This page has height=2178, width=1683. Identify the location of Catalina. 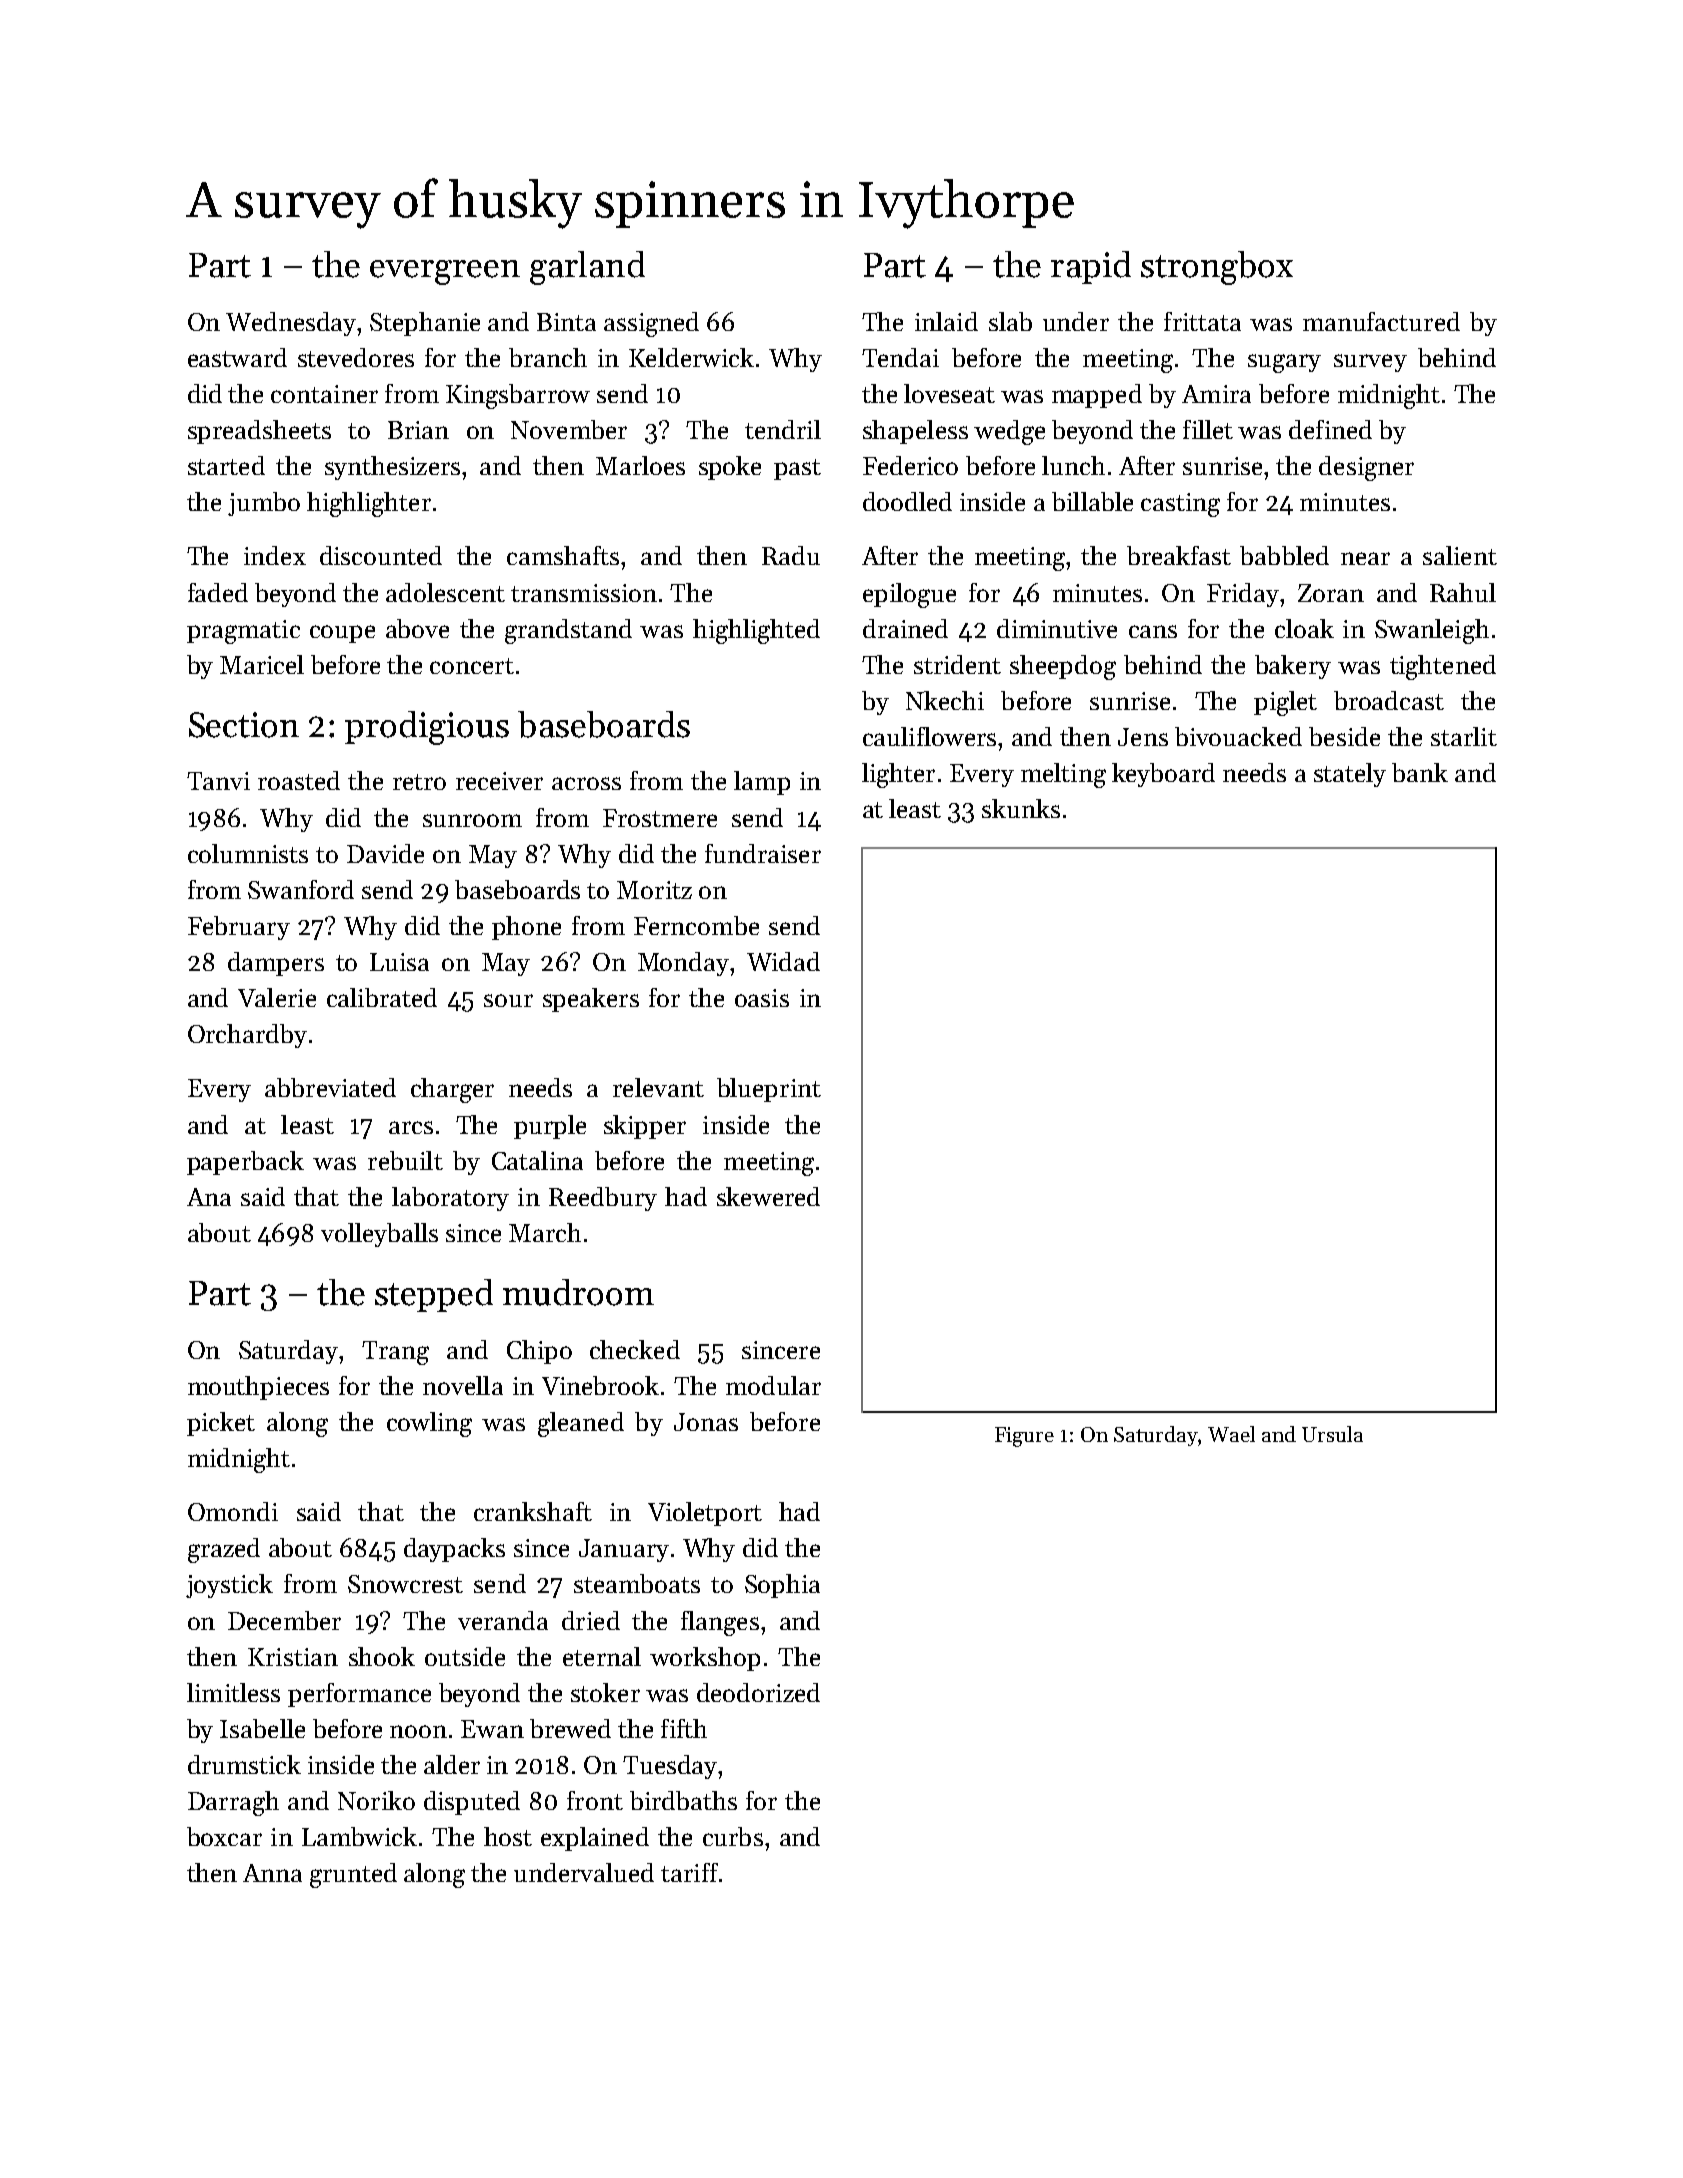
(537, 1160).
